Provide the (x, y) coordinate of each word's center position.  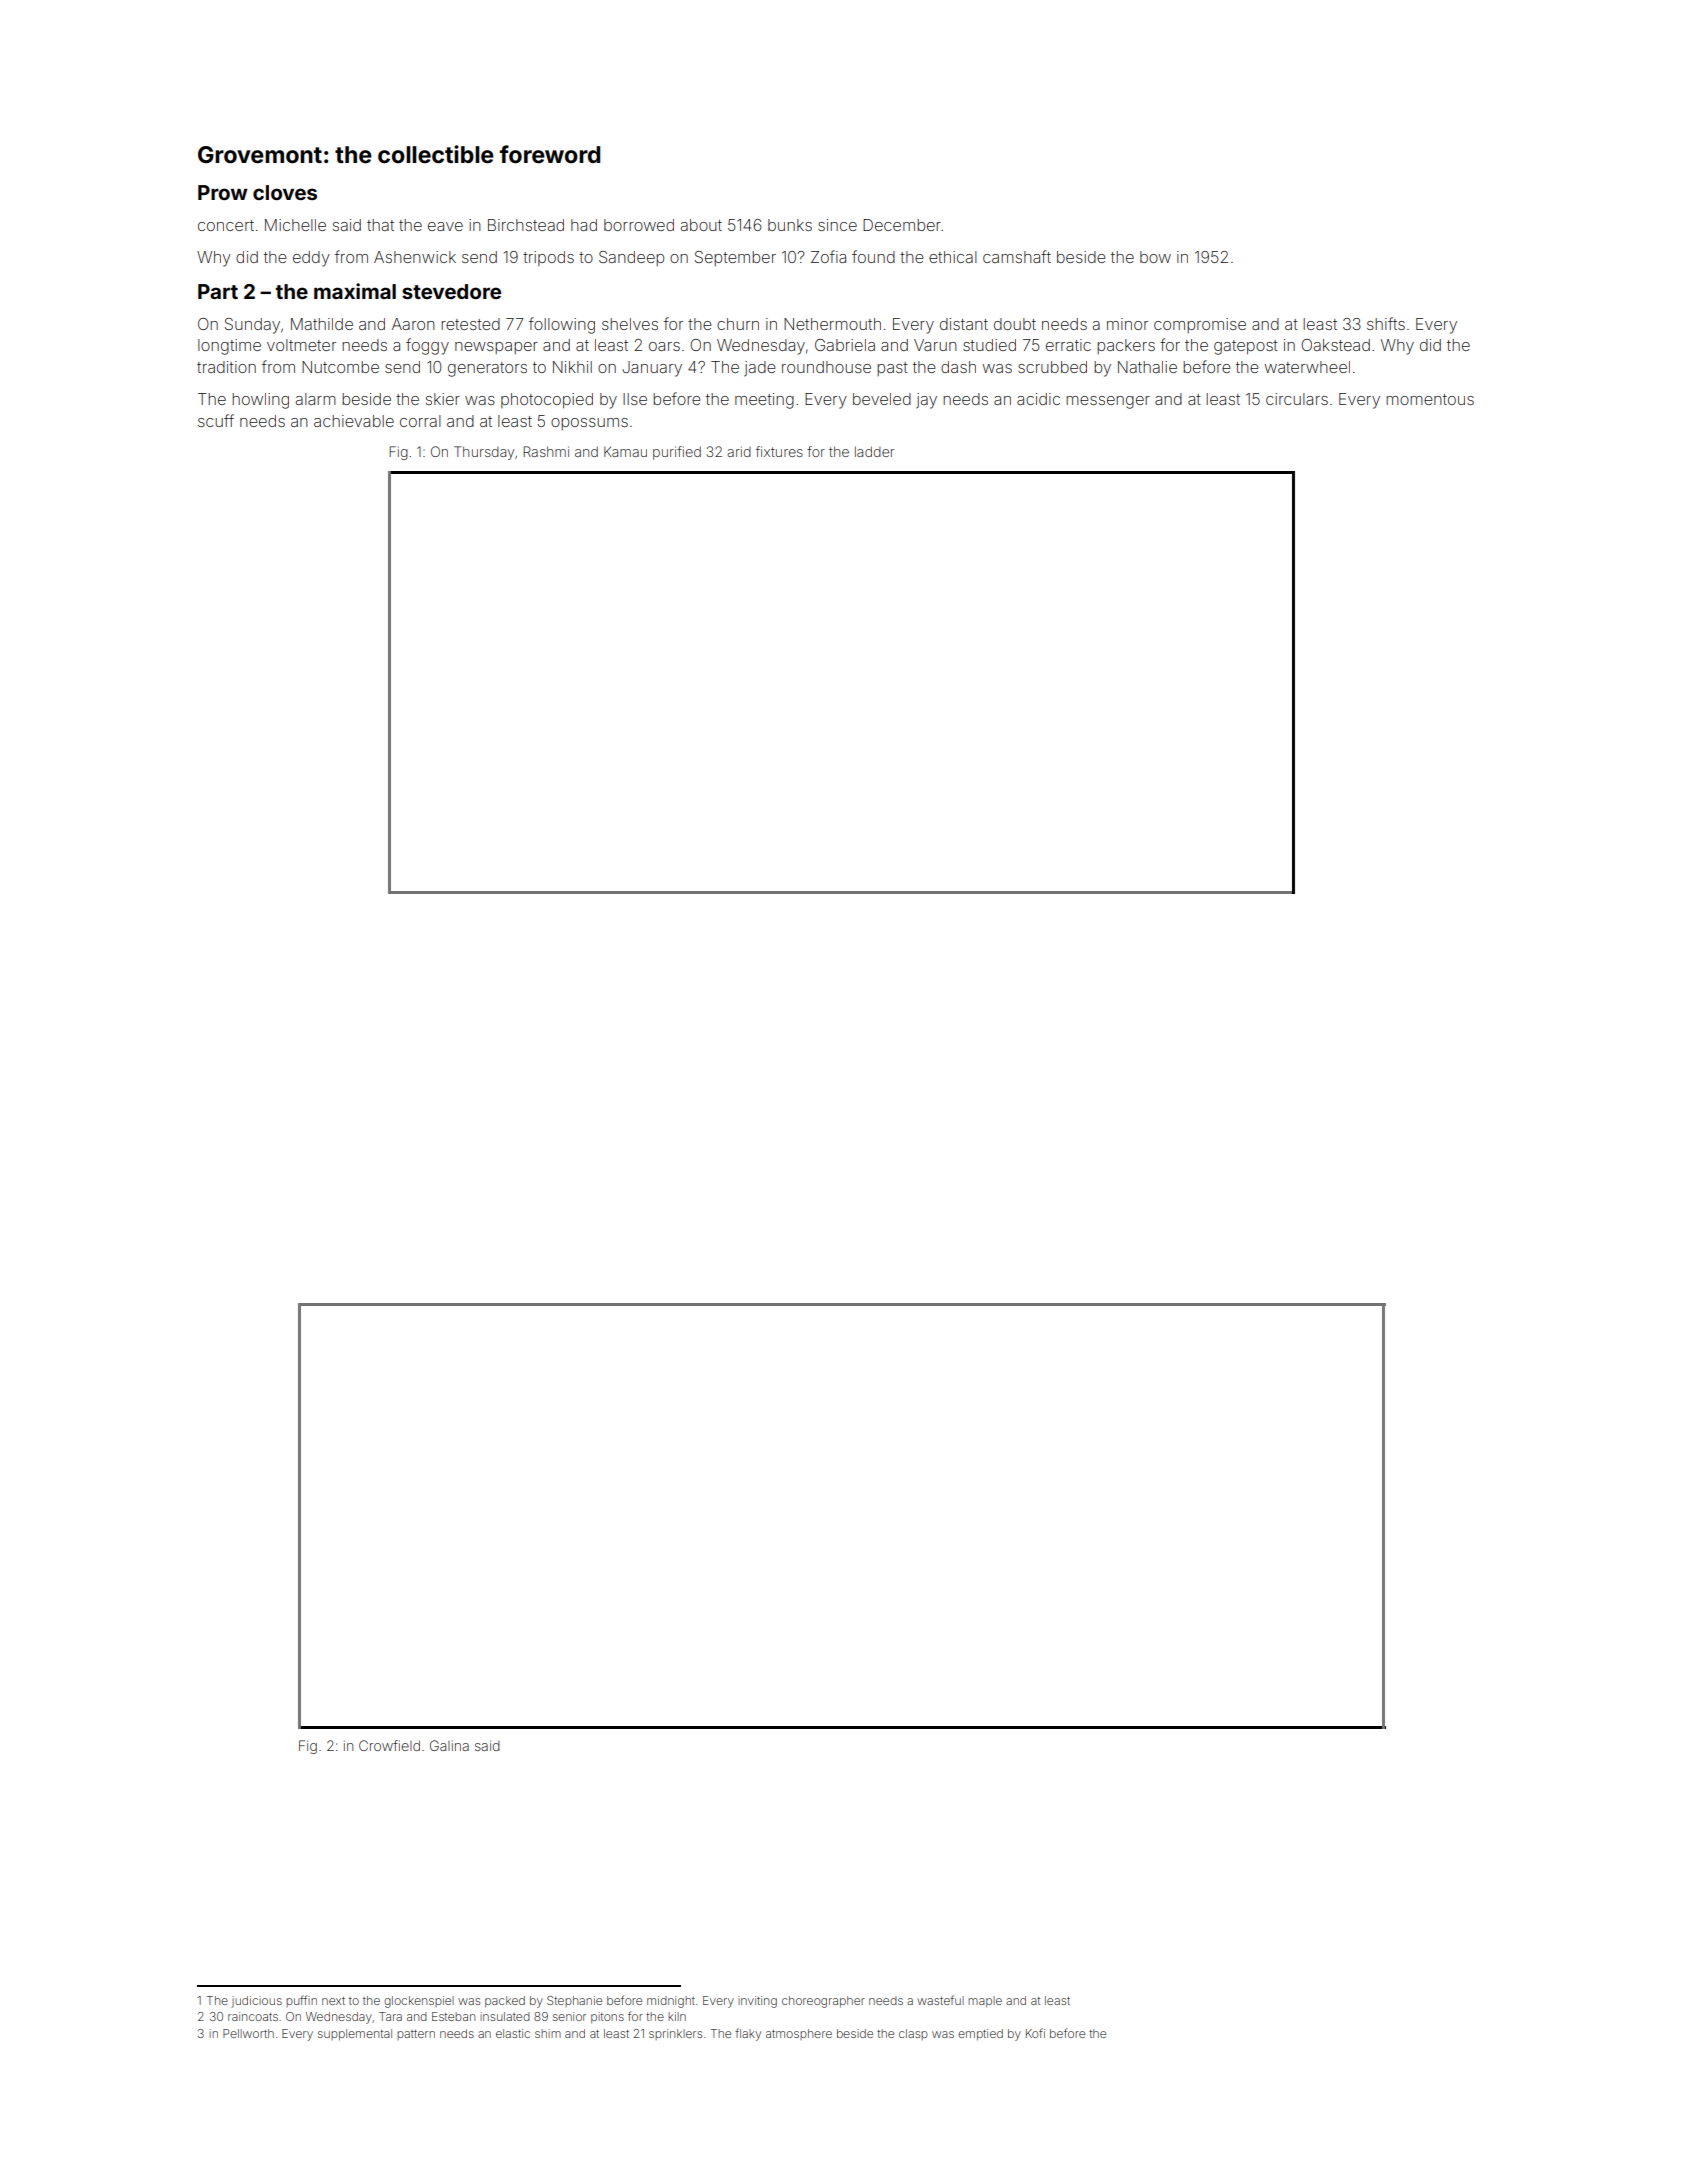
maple (985, 2001)
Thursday (484, 453)
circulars (1297, 399)
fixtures (779, 451)
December (902, 225)
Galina (449, 1745)
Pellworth (248, 2033)
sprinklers (675, 2034)
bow (1155, 257)
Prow (223, 192)
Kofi (1035, 2033)
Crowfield (389, 1745)
